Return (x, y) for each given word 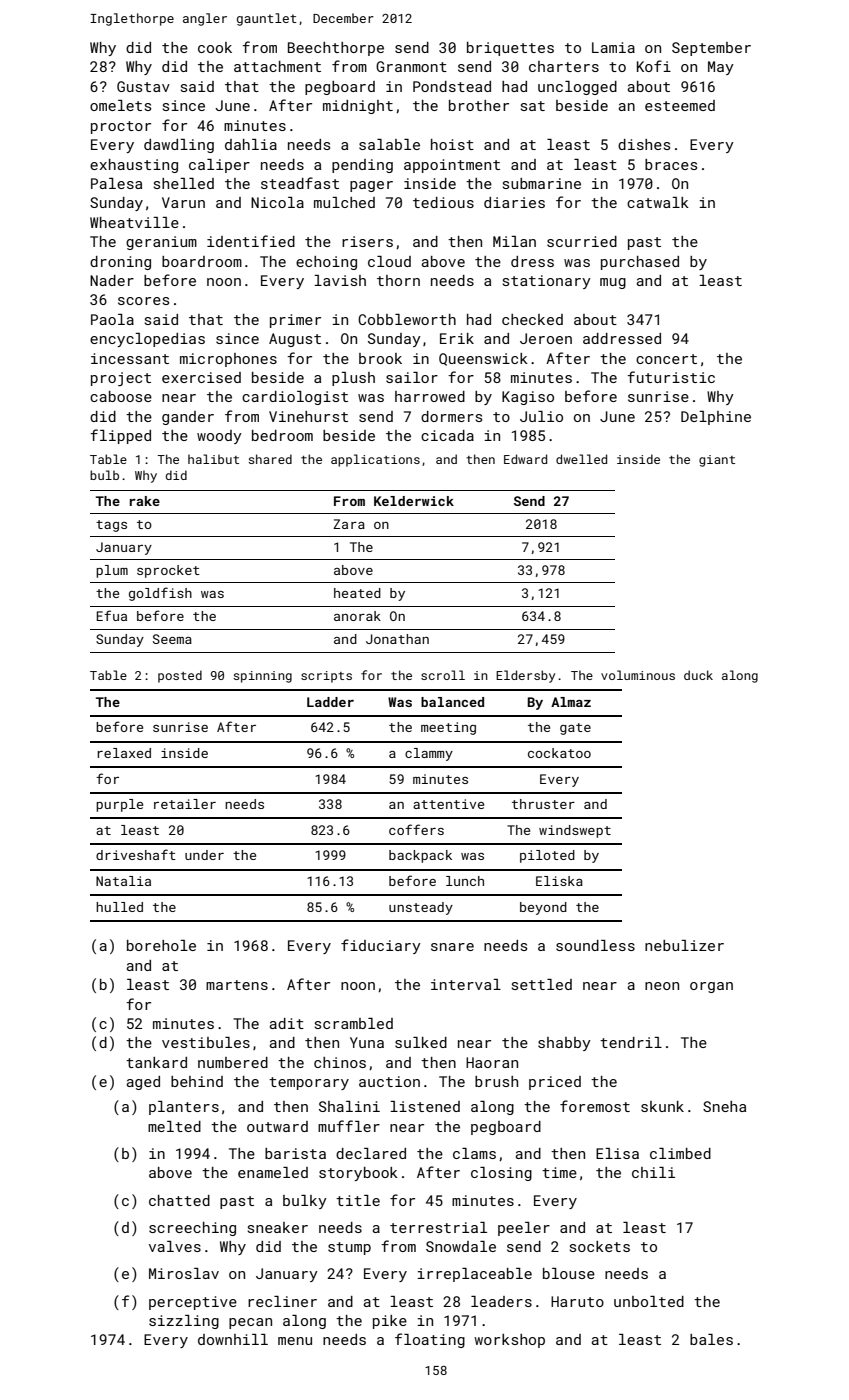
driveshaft (136, 854)
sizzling (184, 1322)
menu (295, 1341)
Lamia (613, 47)
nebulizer (684, 945)
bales (711, 1339)
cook (215, 47)
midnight (358, 107)
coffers (416, 829)
